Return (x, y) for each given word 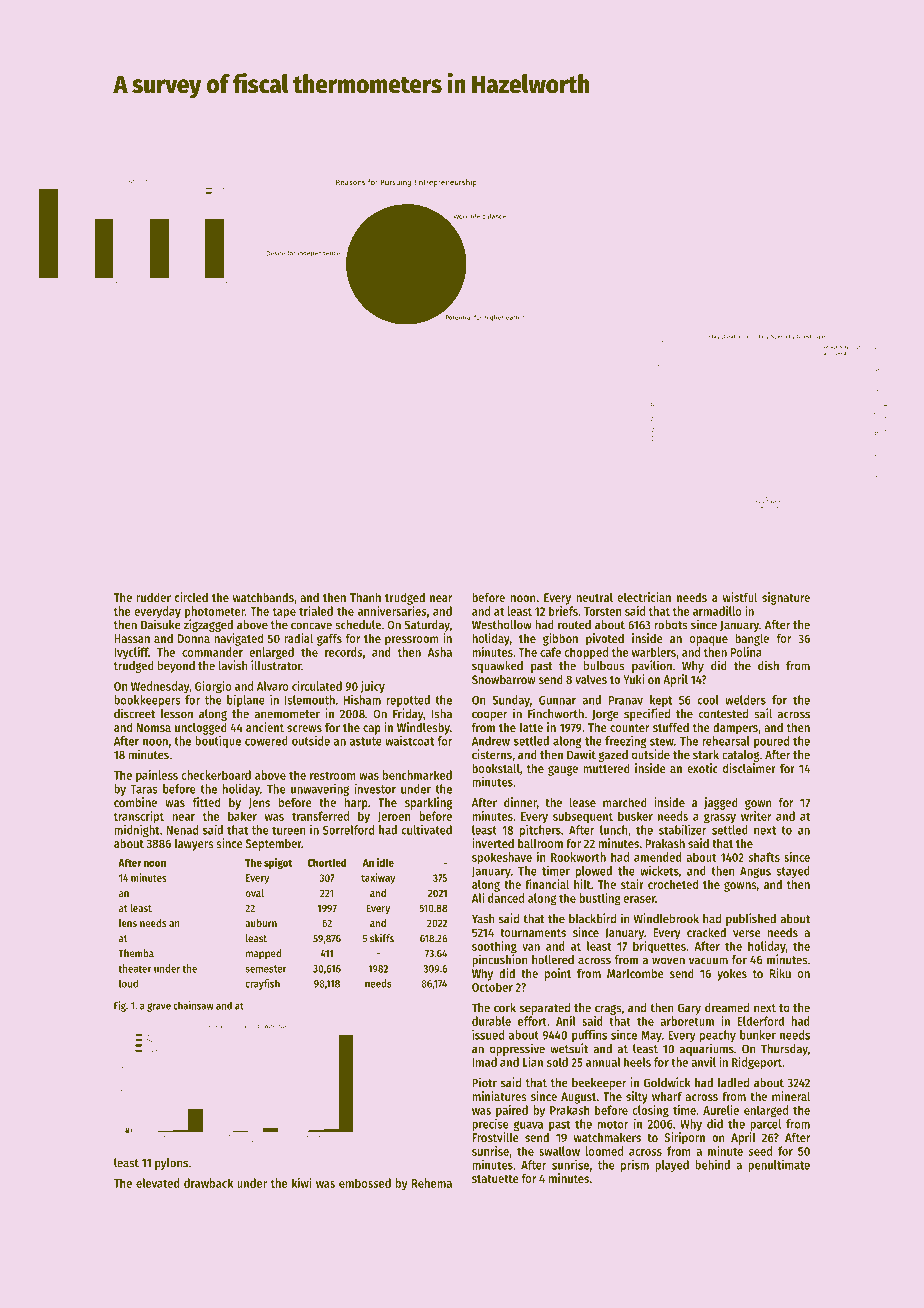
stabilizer (683, 829)
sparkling (428, 803)
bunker (758, 1035)
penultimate (779, 1166)
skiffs (382, 938)
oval (254, 893)
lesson (177, 714)
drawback (208, 1183)
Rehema (432, 1183)
